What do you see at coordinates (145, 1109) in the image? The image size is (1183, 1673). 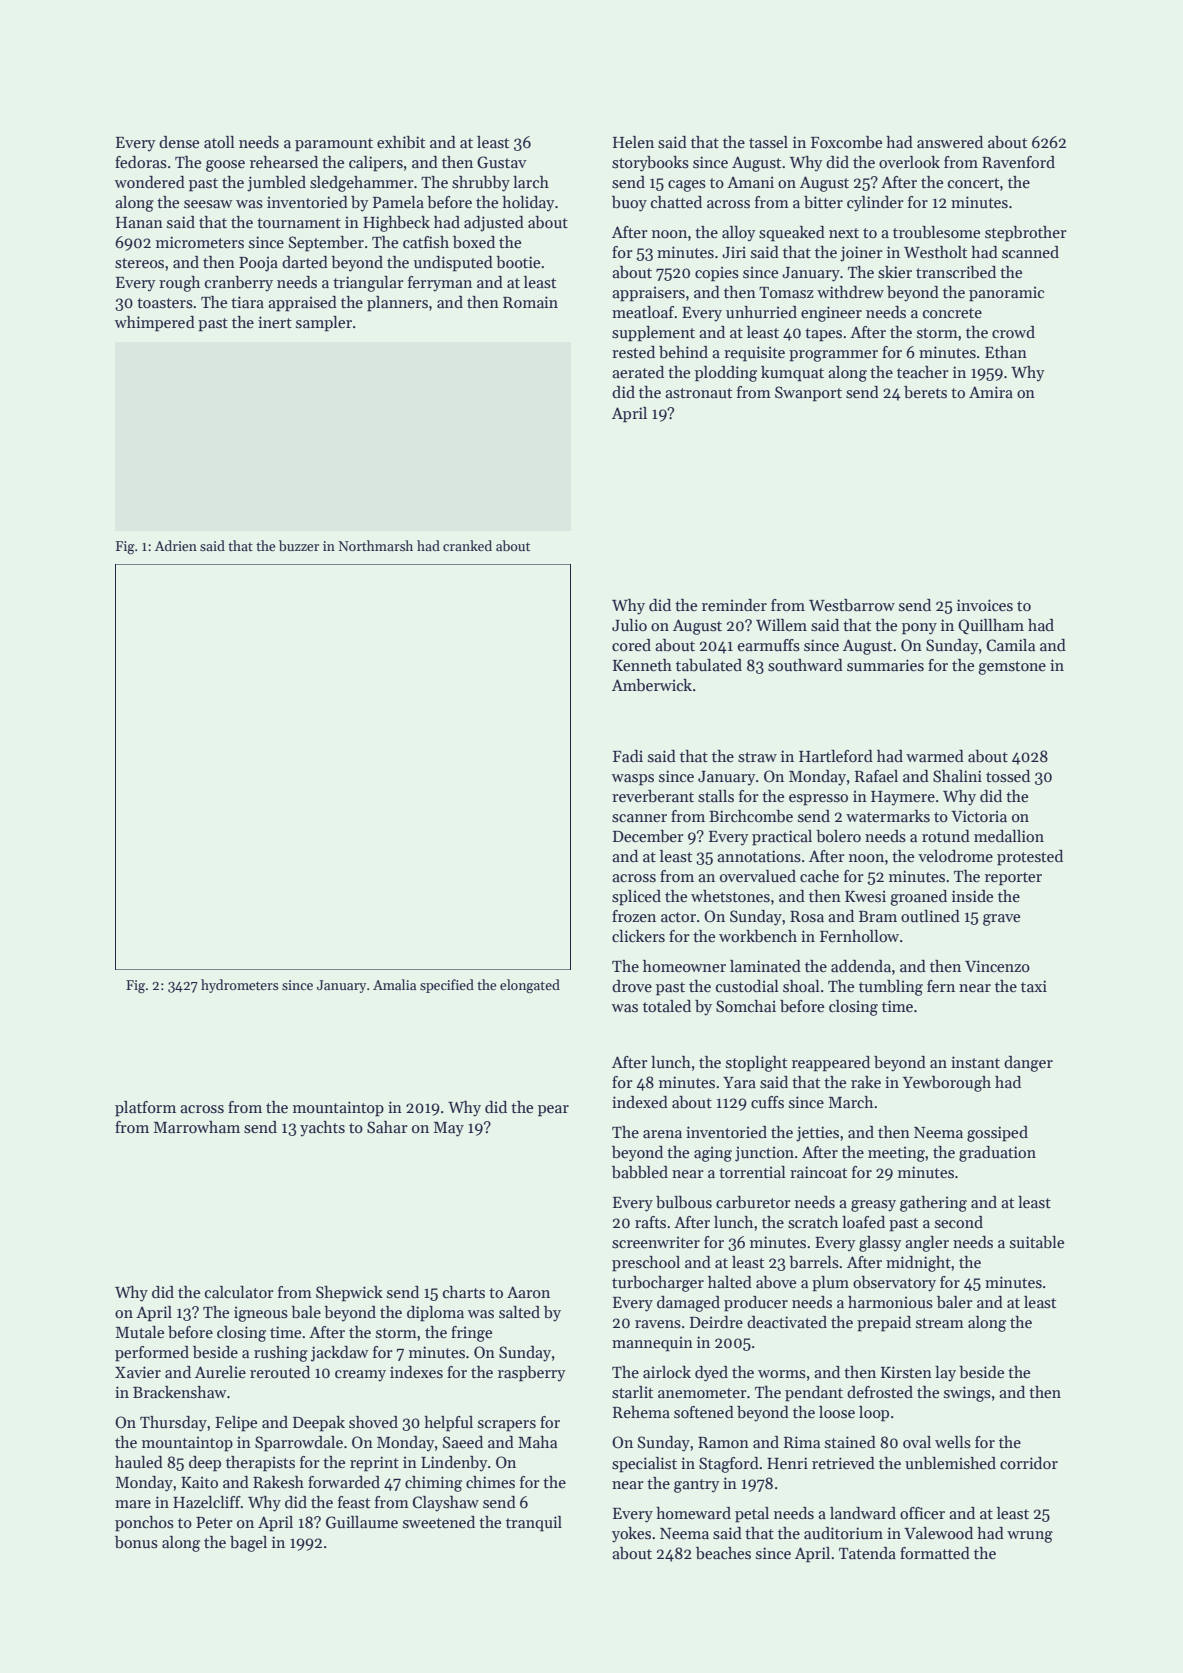 I see `platform` at bounding box center [145, 1109].
